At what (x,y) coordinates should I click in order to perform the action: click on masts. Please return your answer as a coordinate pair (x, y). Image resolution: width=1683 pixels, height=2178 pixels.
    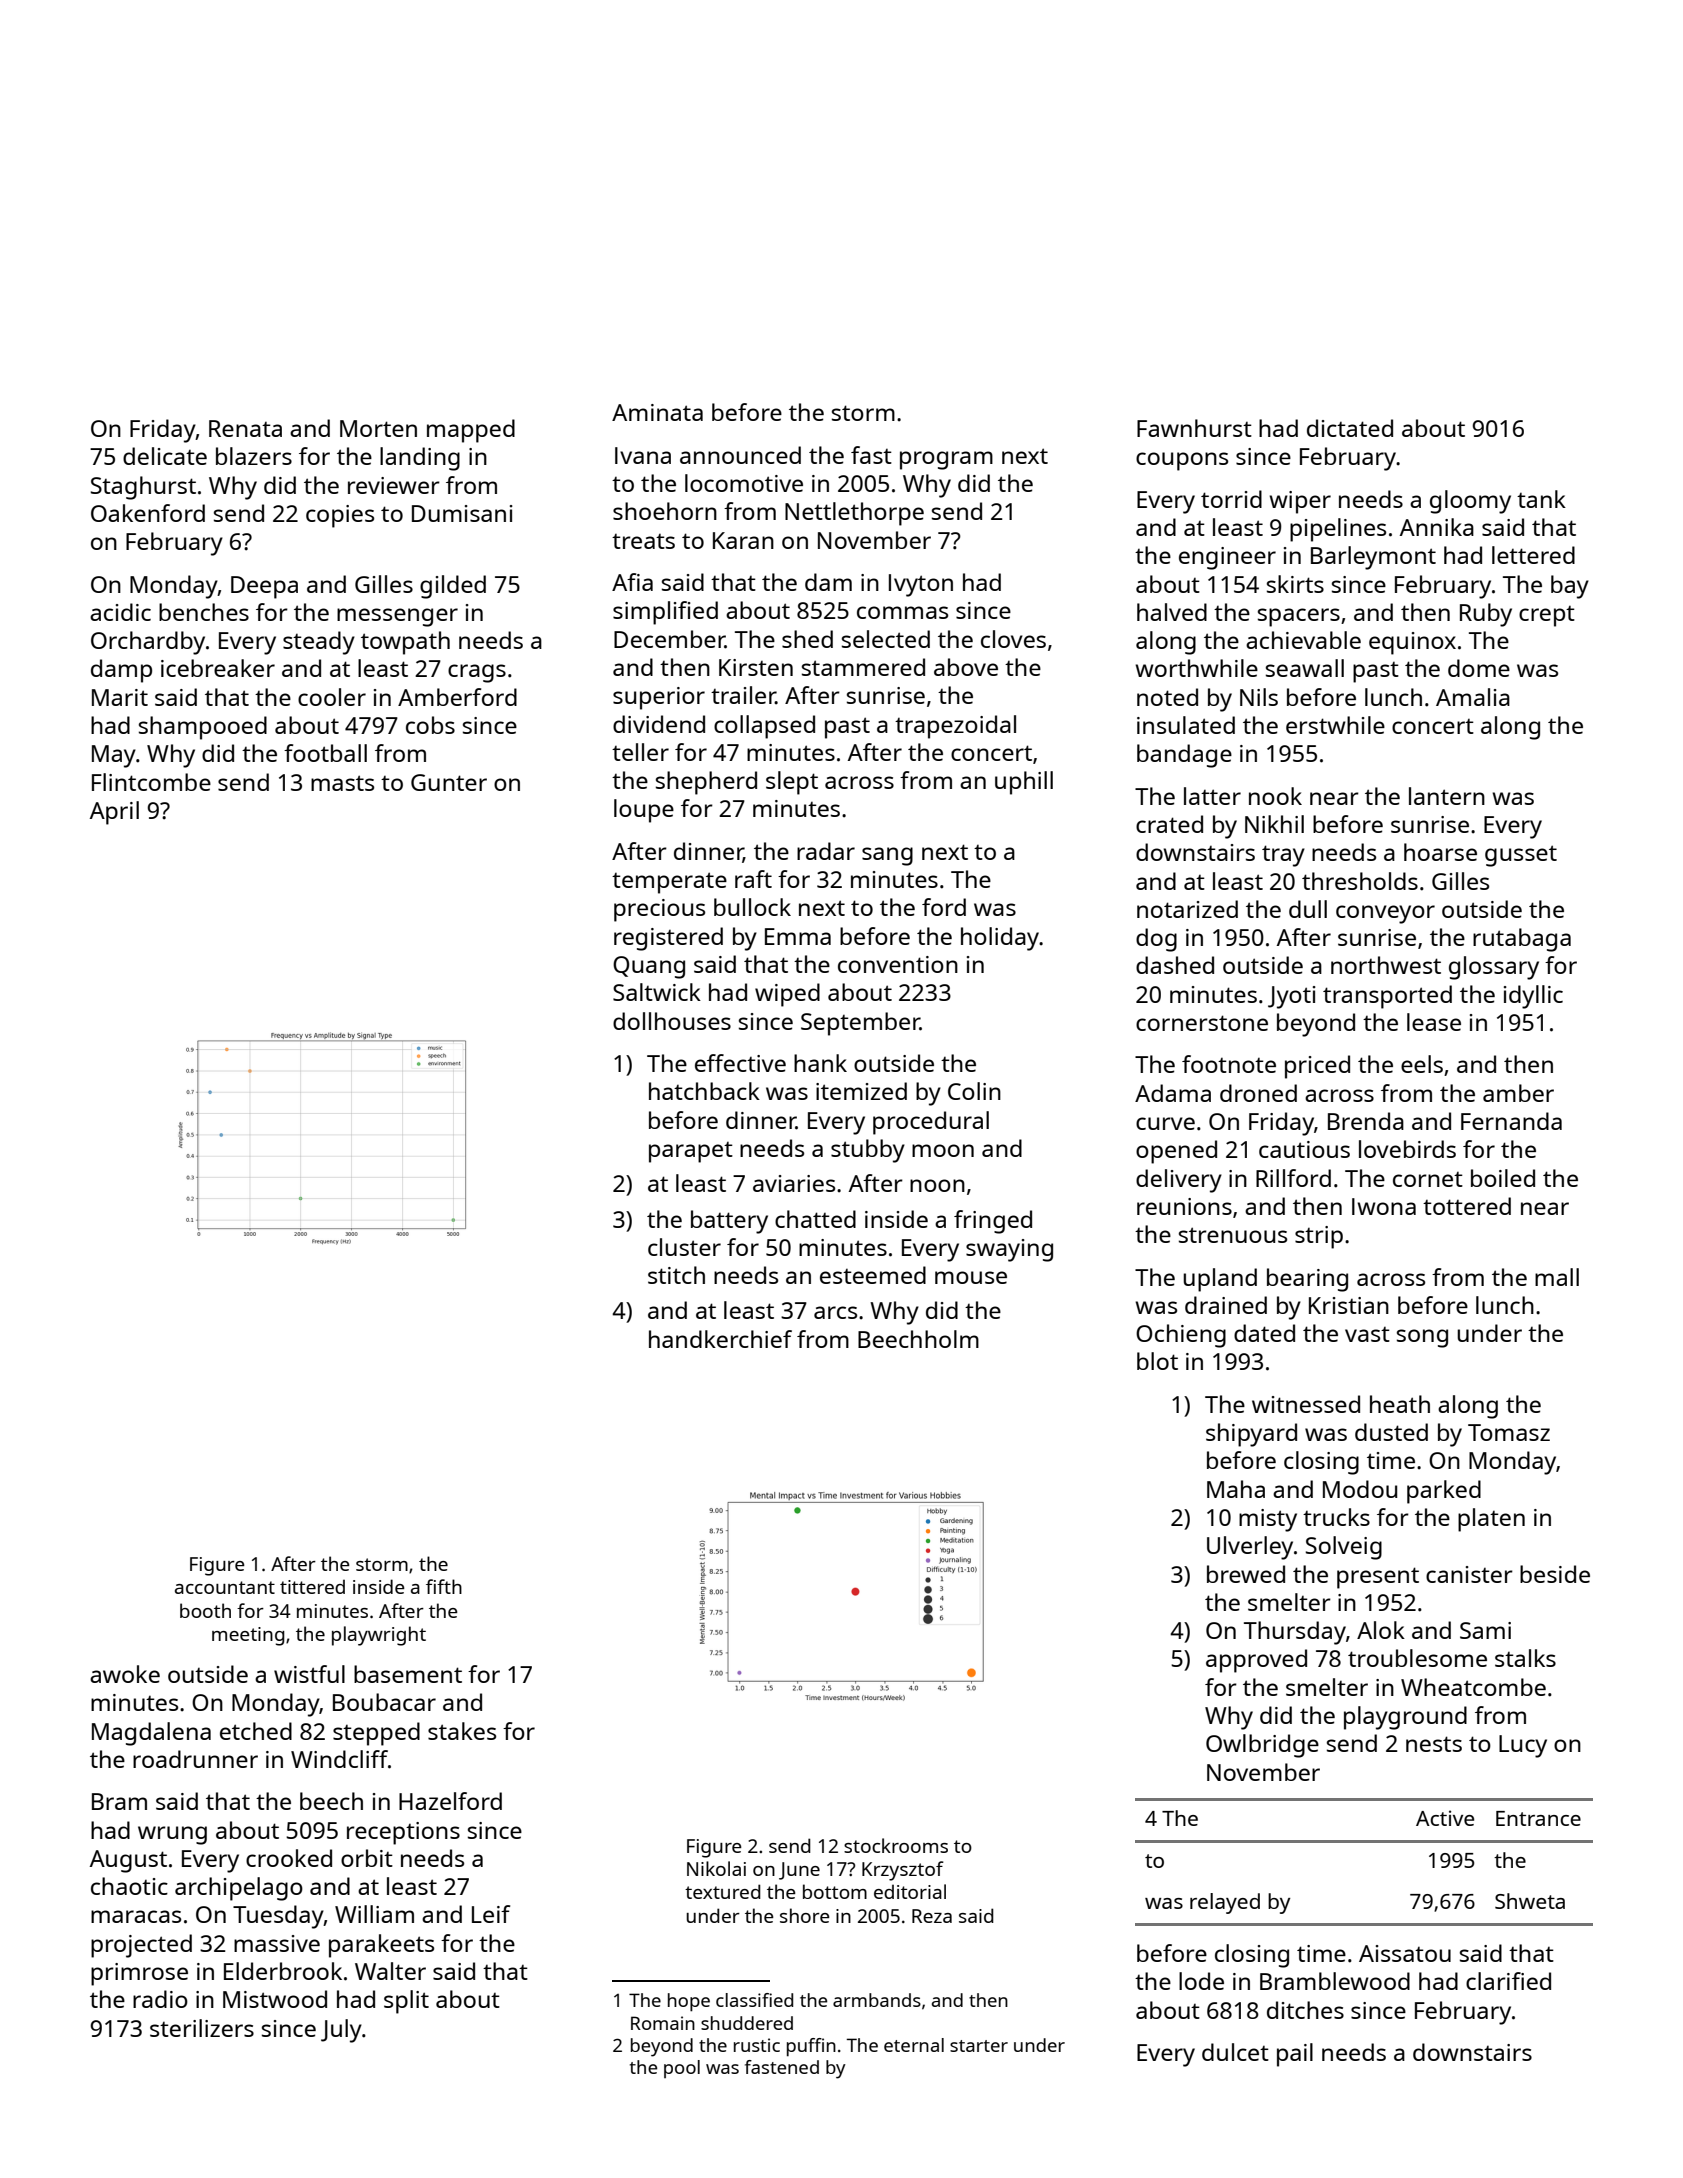
    Looking at the image, I should click on (342, 783).
